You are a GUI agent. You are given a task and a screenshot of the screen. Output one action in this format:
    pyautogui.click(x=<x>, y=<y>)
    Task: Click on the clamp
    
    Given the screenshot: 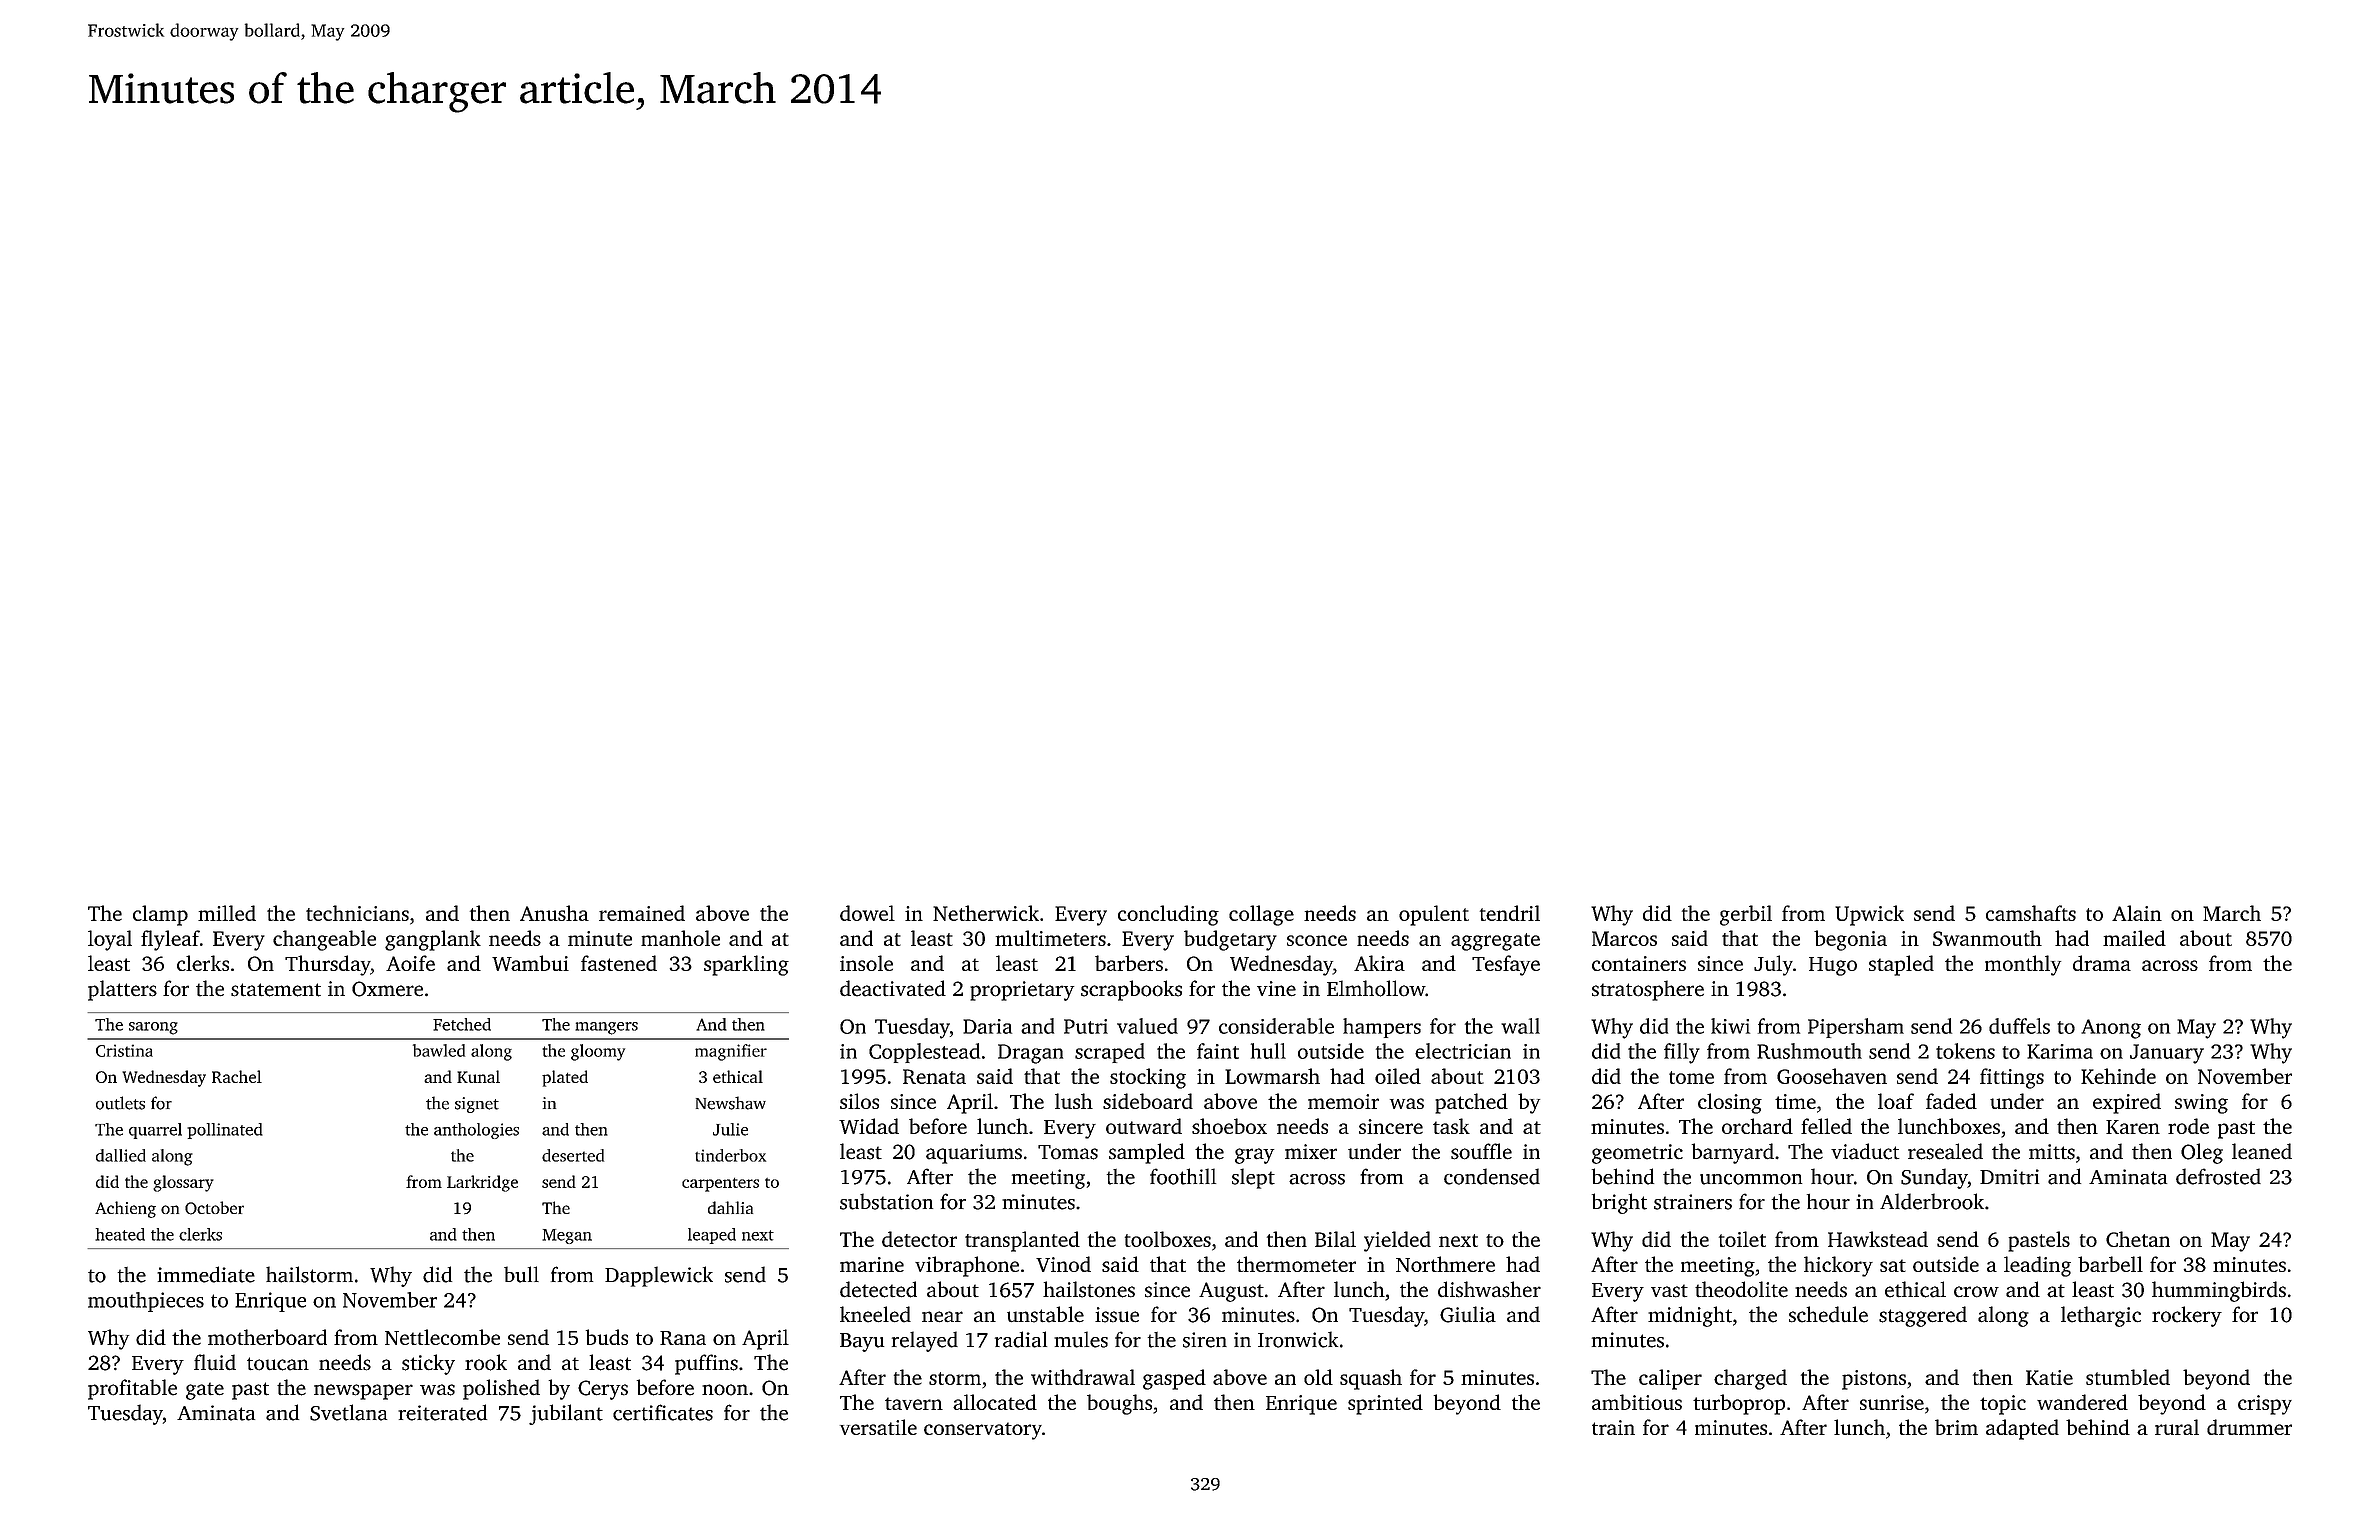 What is the action you would take?
    pyautogui.click(x=160, y=915)
